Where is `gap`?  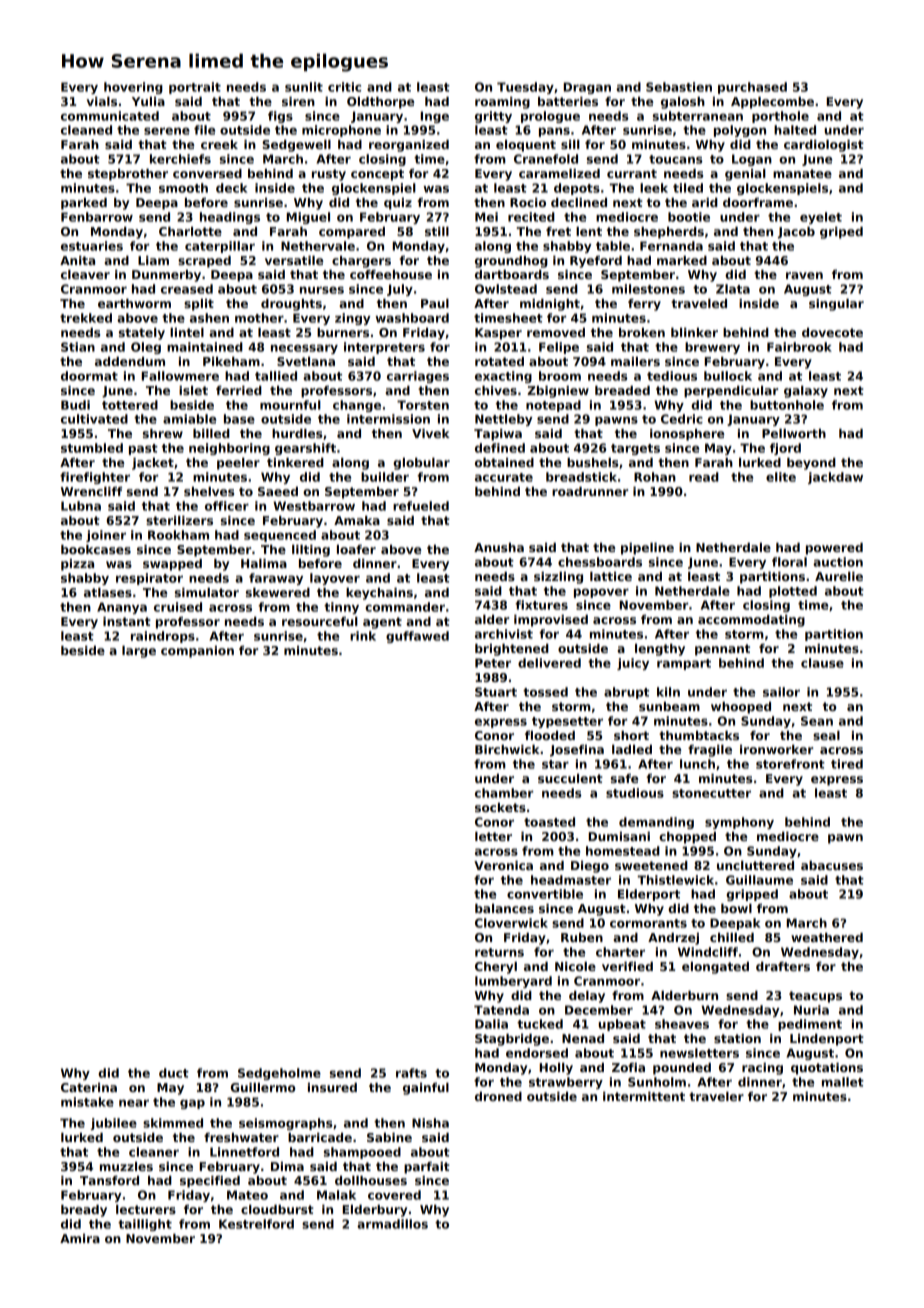 gap is located at coordinates (192, 1104).
